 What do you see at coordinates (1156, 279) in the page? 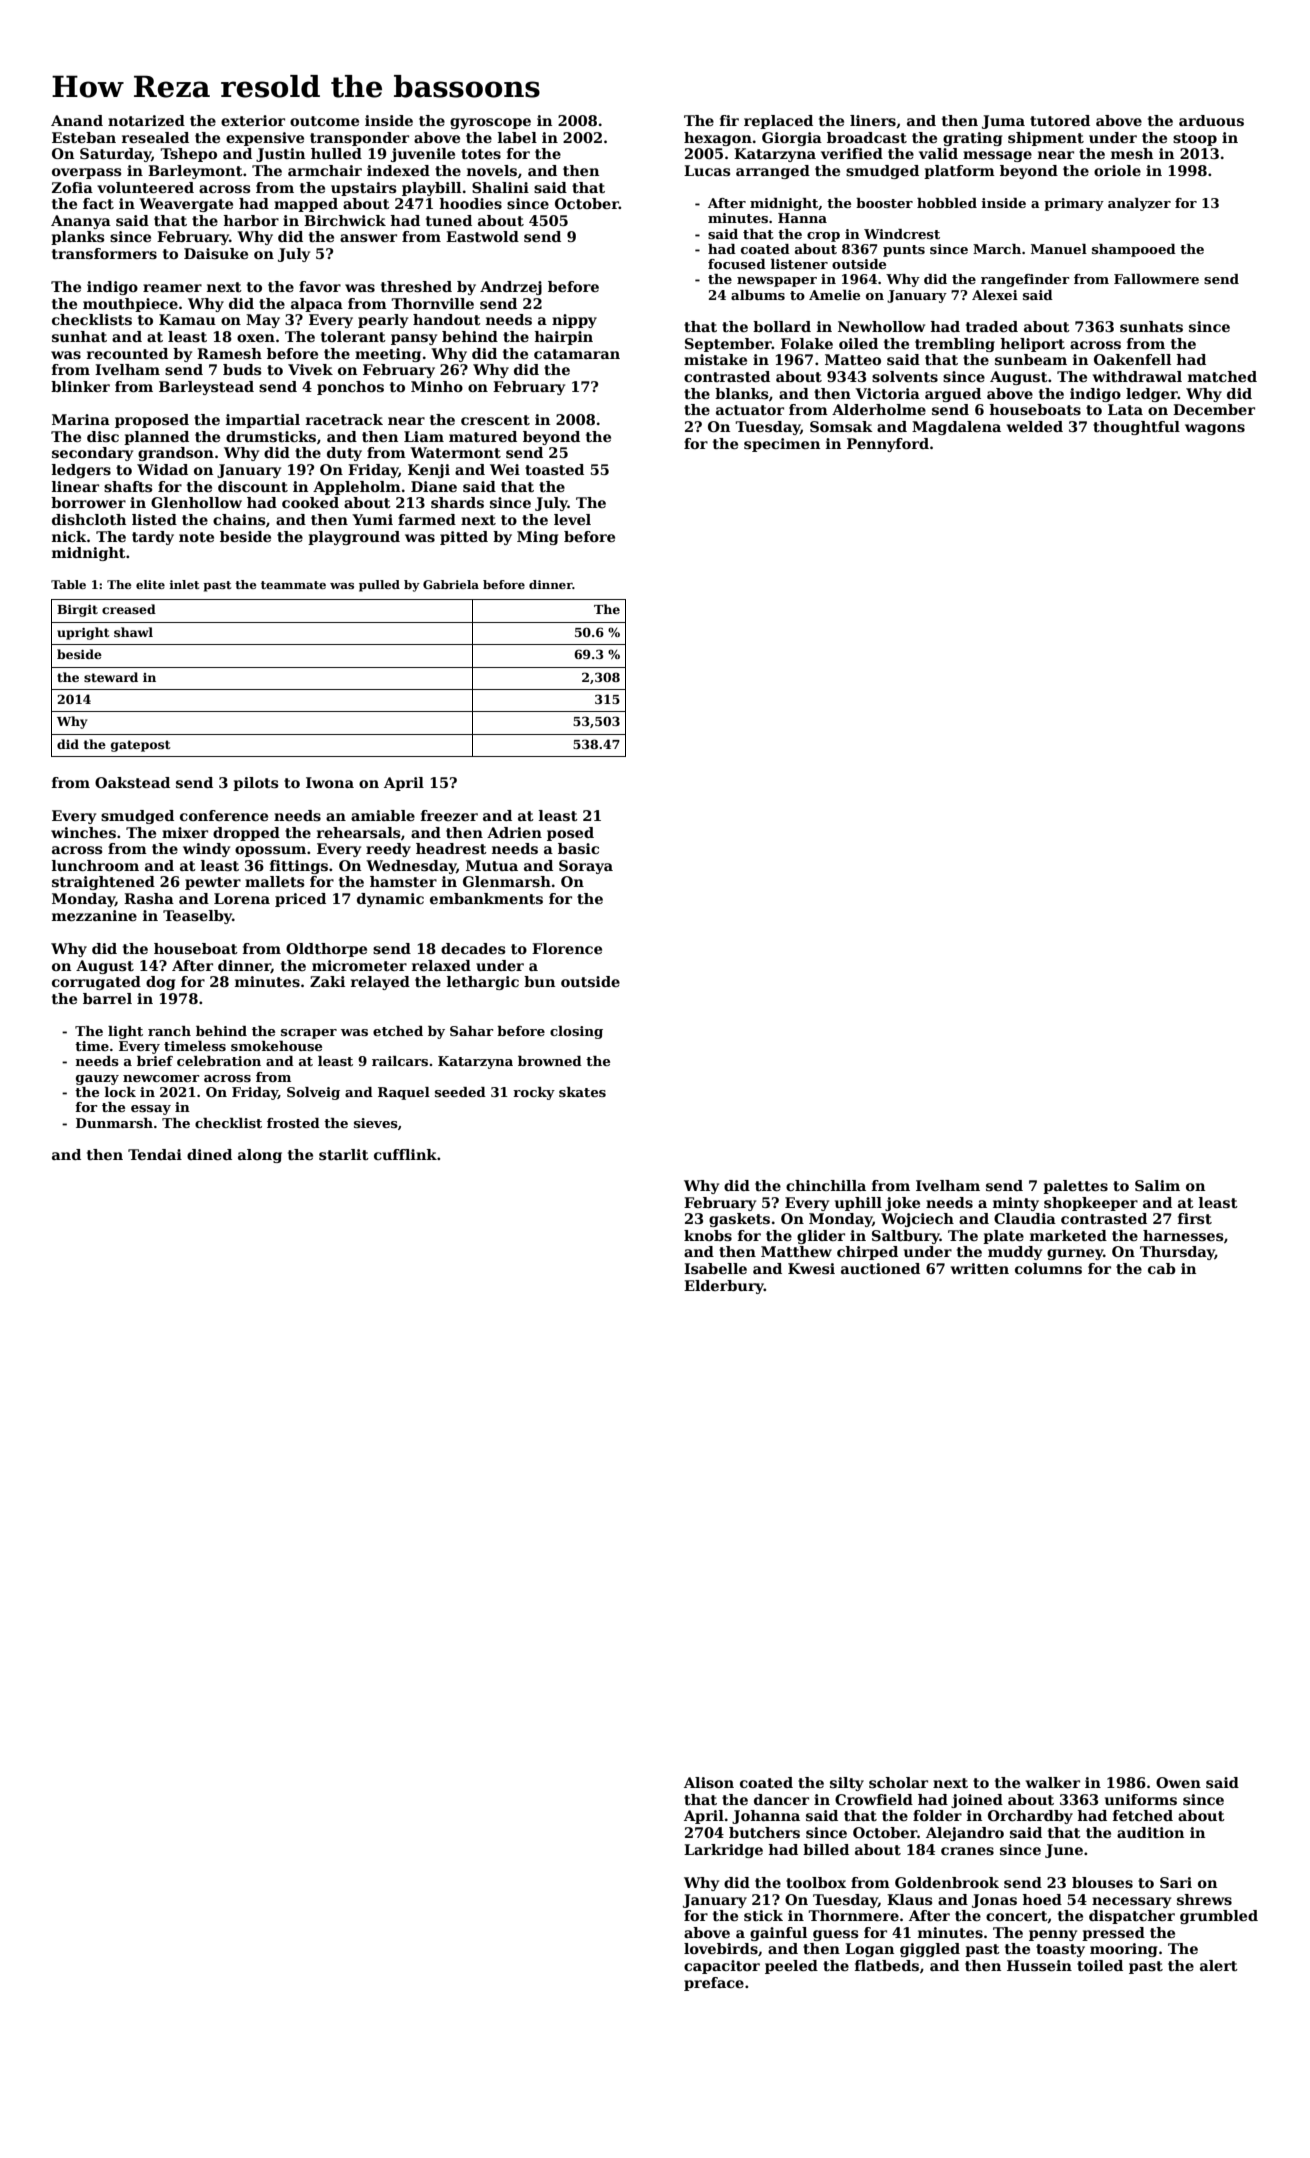
I see `Fallowmere` at bounding box center [1156, 279].
